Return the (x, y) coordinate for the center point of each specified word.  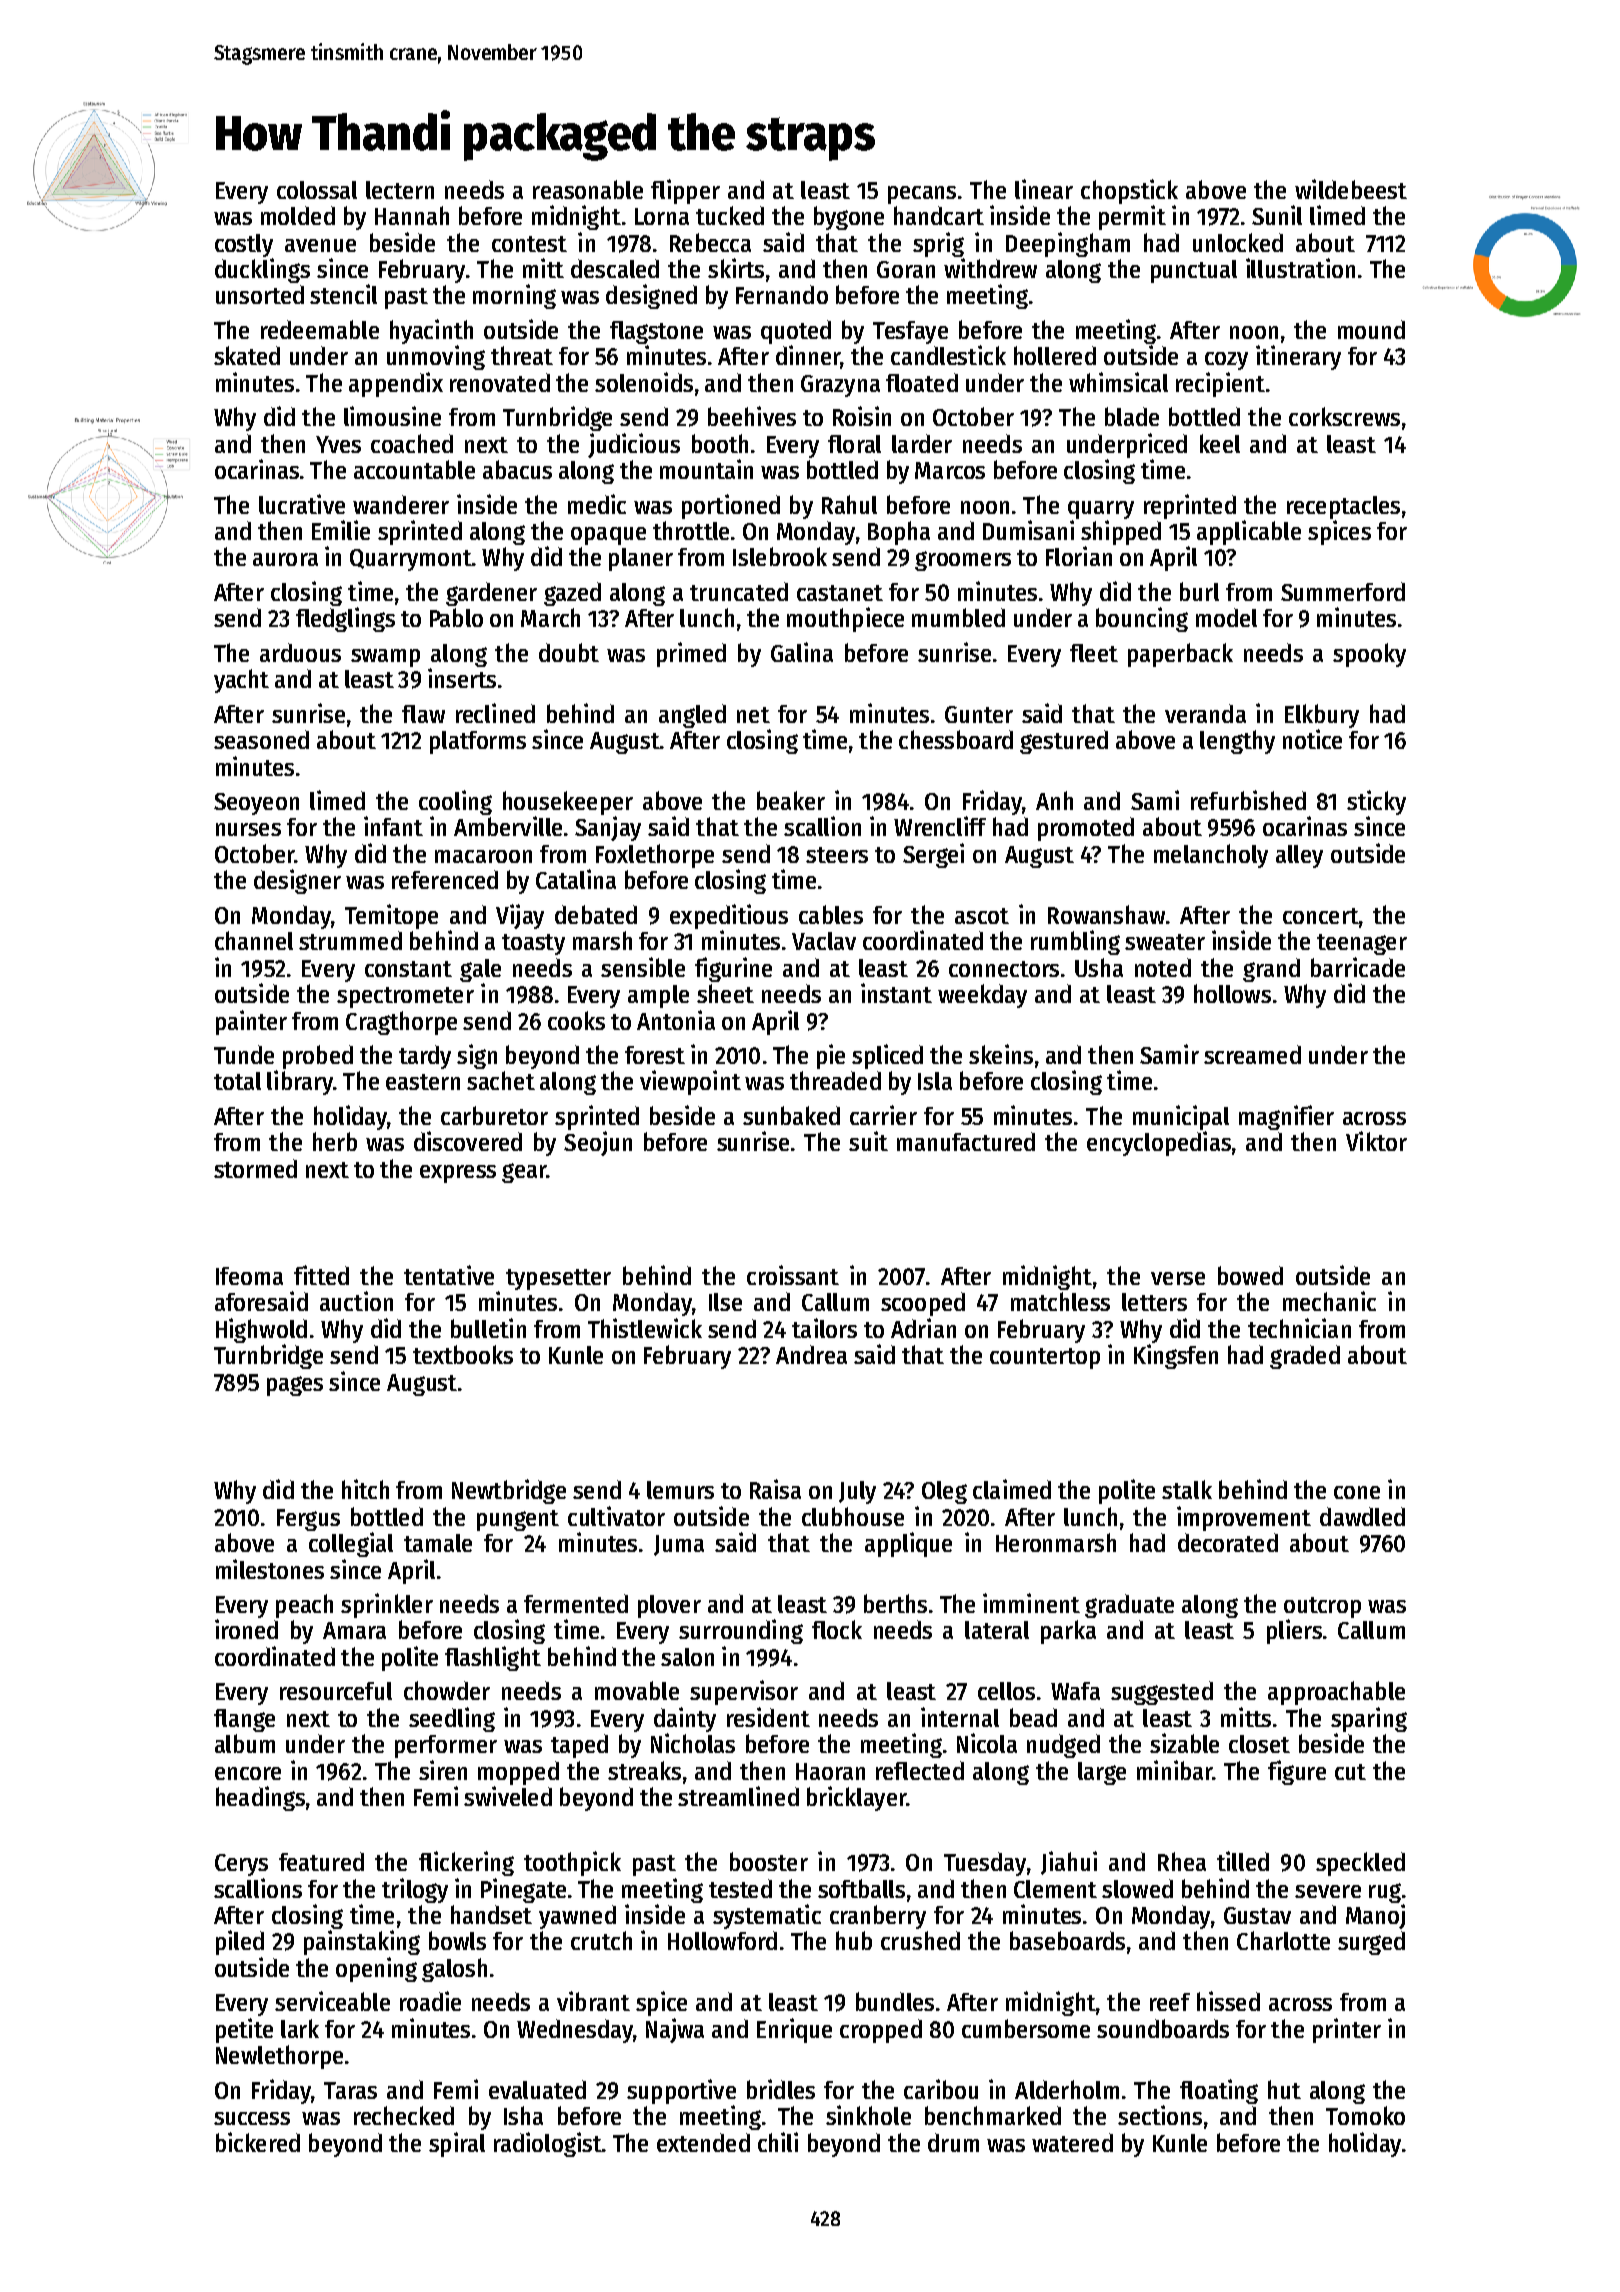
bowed (1250, 1275)
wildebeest (1351, 189)
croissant (793, 1275)
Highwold (261, 1330)
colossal (317, 190)
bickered (258, 2142)
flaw (423, 714)
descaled (615, 268)
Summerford (1343, 591)
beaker (791, 800)
